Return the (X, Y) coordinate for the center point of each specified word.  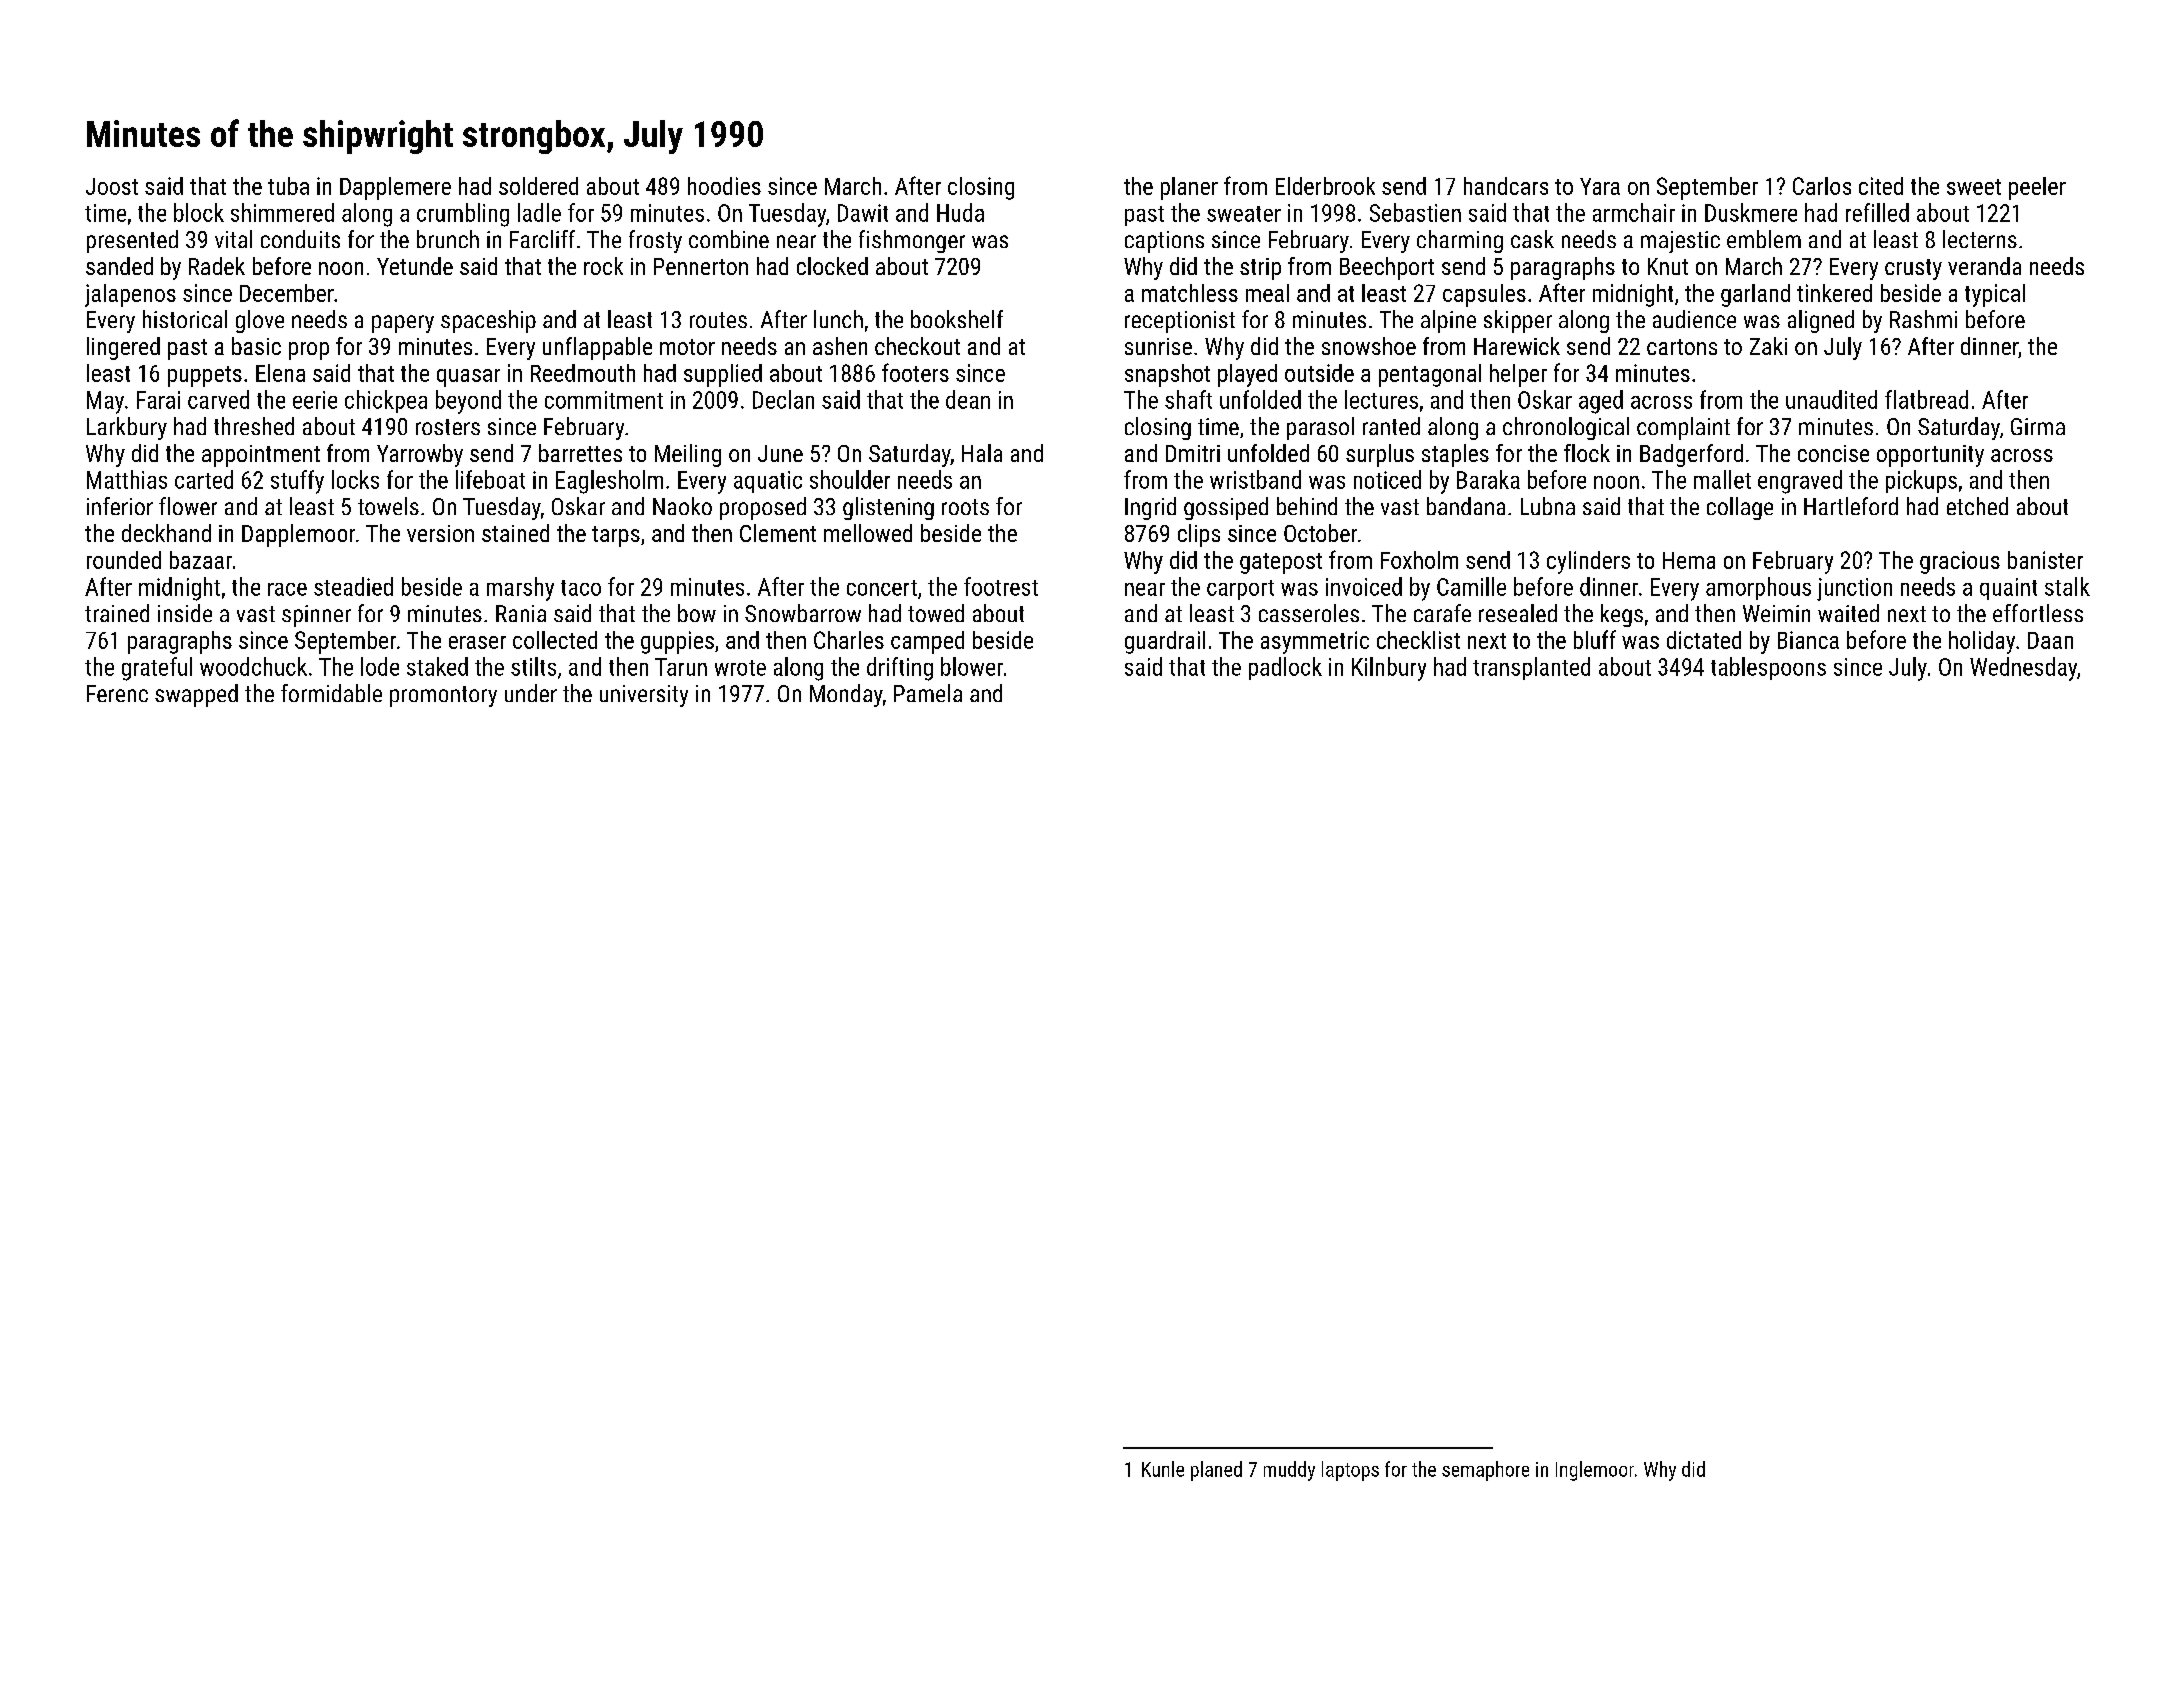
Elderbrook (1325, 186)
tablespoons (1768, 668)
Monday (846, 695)
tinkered (1834, 293)
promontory (443, 696)
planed (1216, 1471)
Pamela (928, 693)
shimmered (282, 212)
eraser (477, 642)
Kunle (1163, 1469)
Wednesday (2023, 669)
